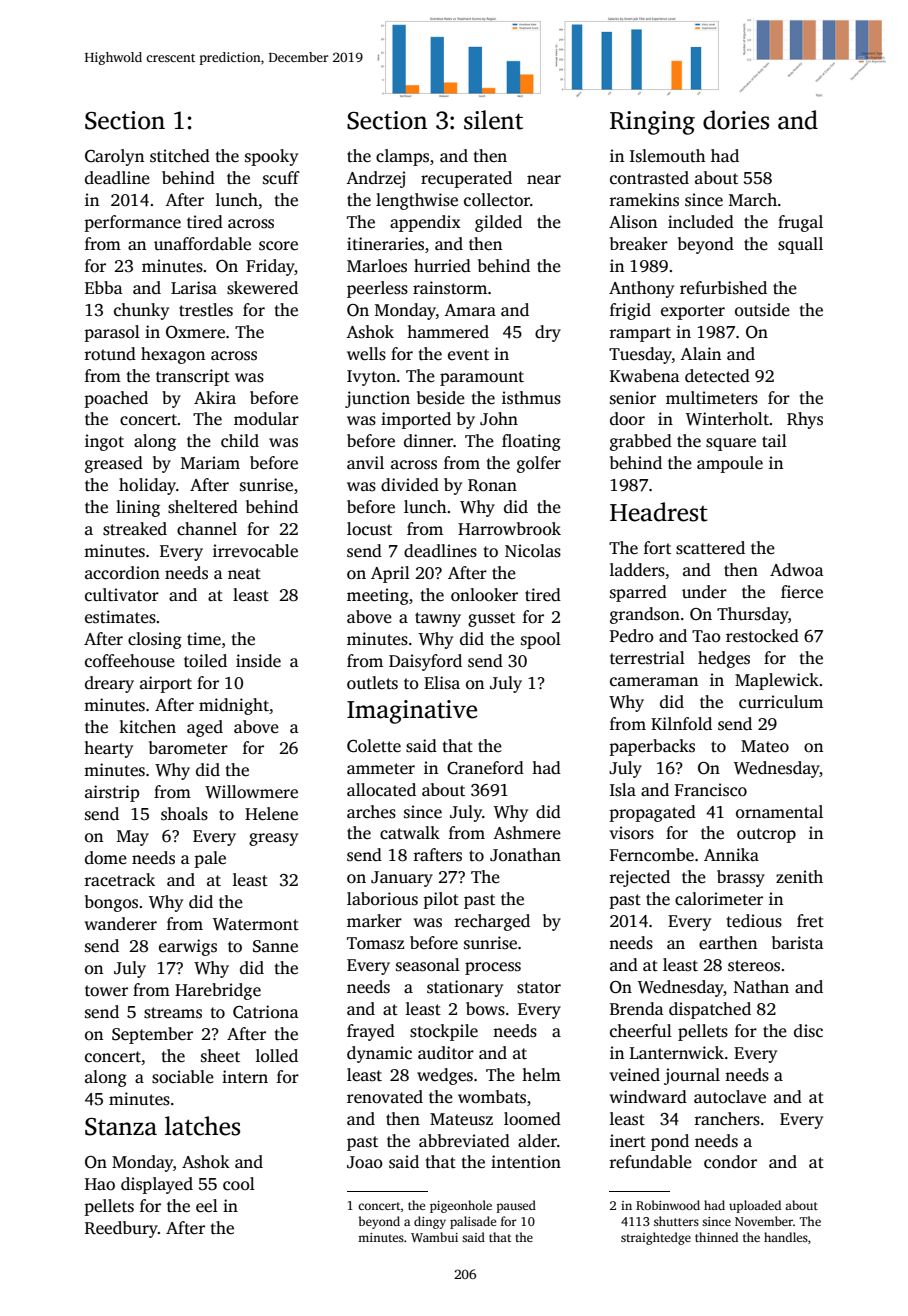  What do you see at coordinates (207, 1206) in the screenshot?
I see `eel` at bounding box center [207, 1206].
